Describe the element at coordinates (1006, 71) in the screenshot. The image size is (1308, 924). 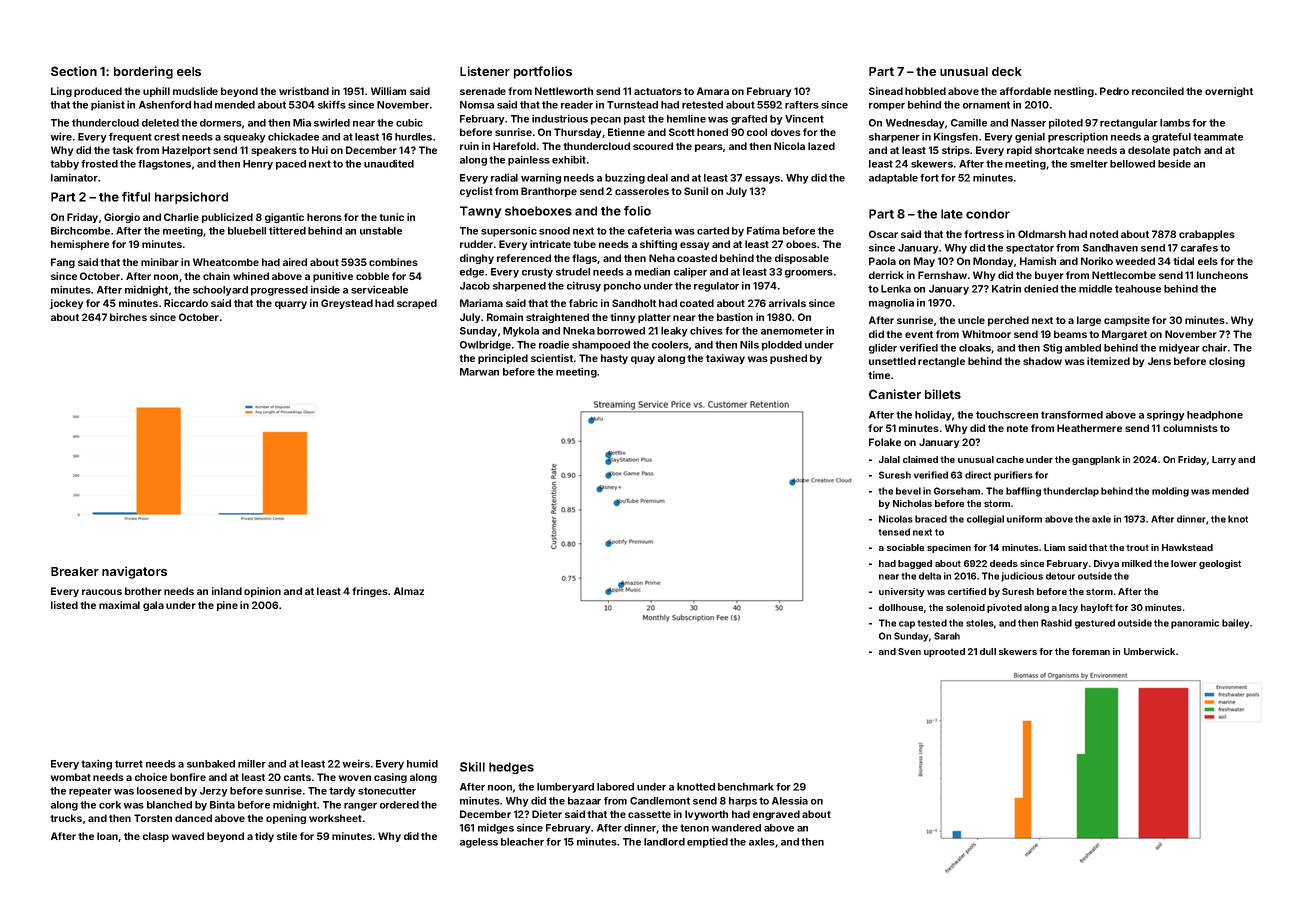
I see `deck` at that location.
